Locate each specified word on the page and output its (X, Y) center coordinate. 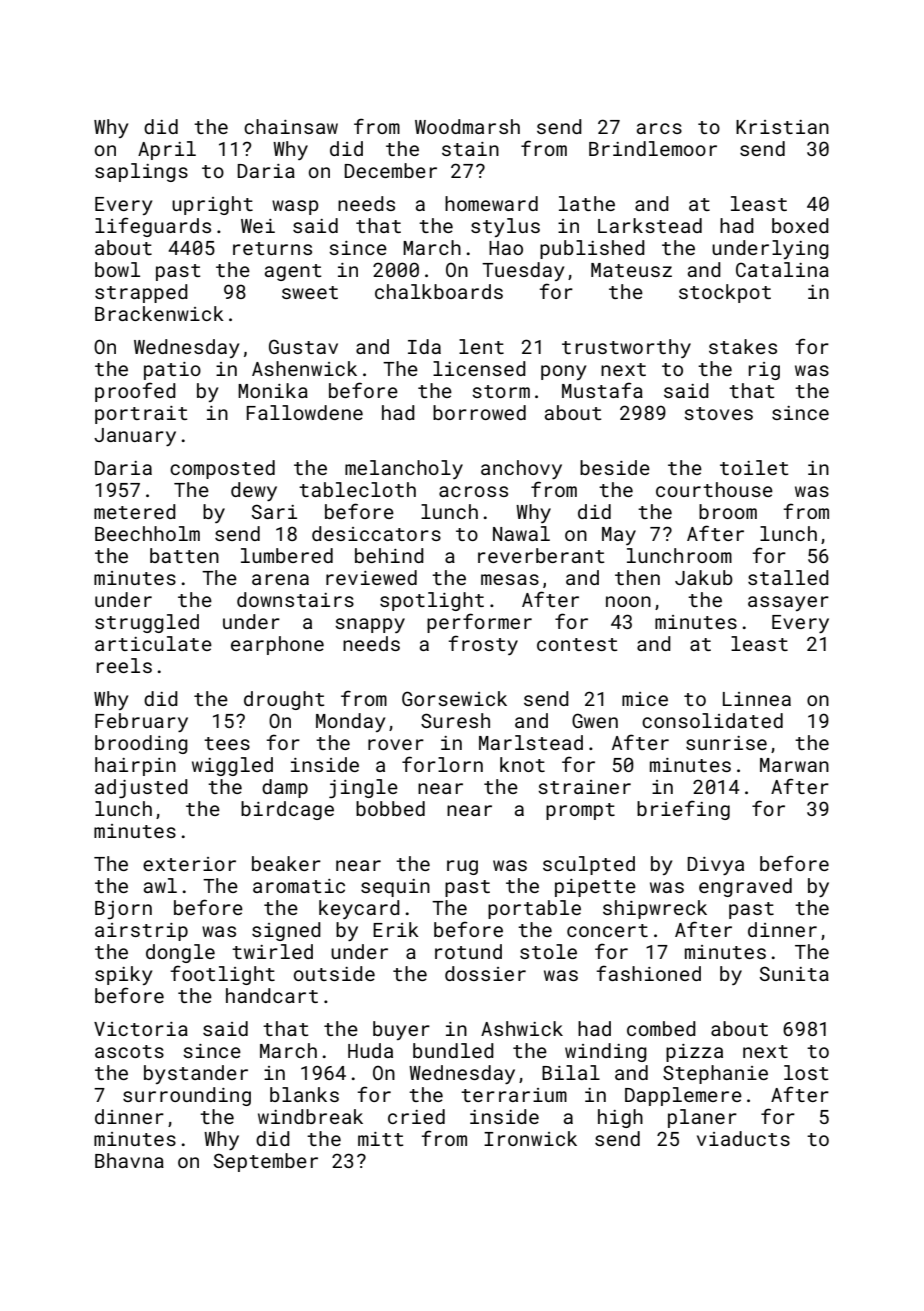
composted (222, 469)
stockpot (725, 293)
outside (334, 973)
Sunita (794, 973)
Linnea (757, 699)
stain (470, 149)
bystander (196, 1074)
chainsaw (291, 126)
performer (479, 623)
